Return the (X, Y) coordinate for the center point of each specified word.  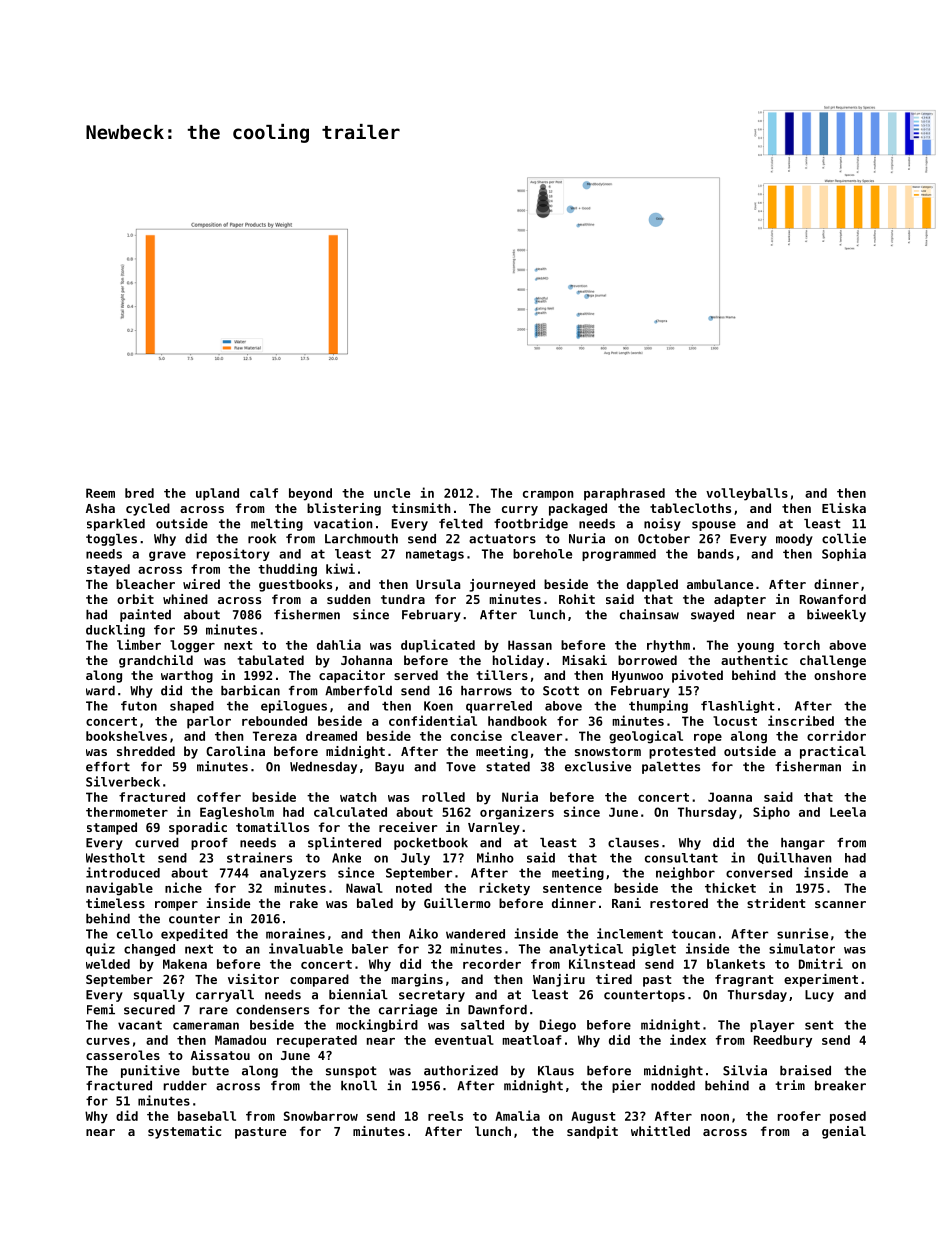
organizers (517, 813)
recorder (492, 964)
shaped (192, 707)
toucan (694, 934)
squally (159, 996)
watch (358, 797)
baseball (207, 1116)
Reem (100, 493)
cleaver (536, 736)
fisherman (808, 766)
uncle (392, 493)
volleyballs (747, 494)
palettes (671, 768)
